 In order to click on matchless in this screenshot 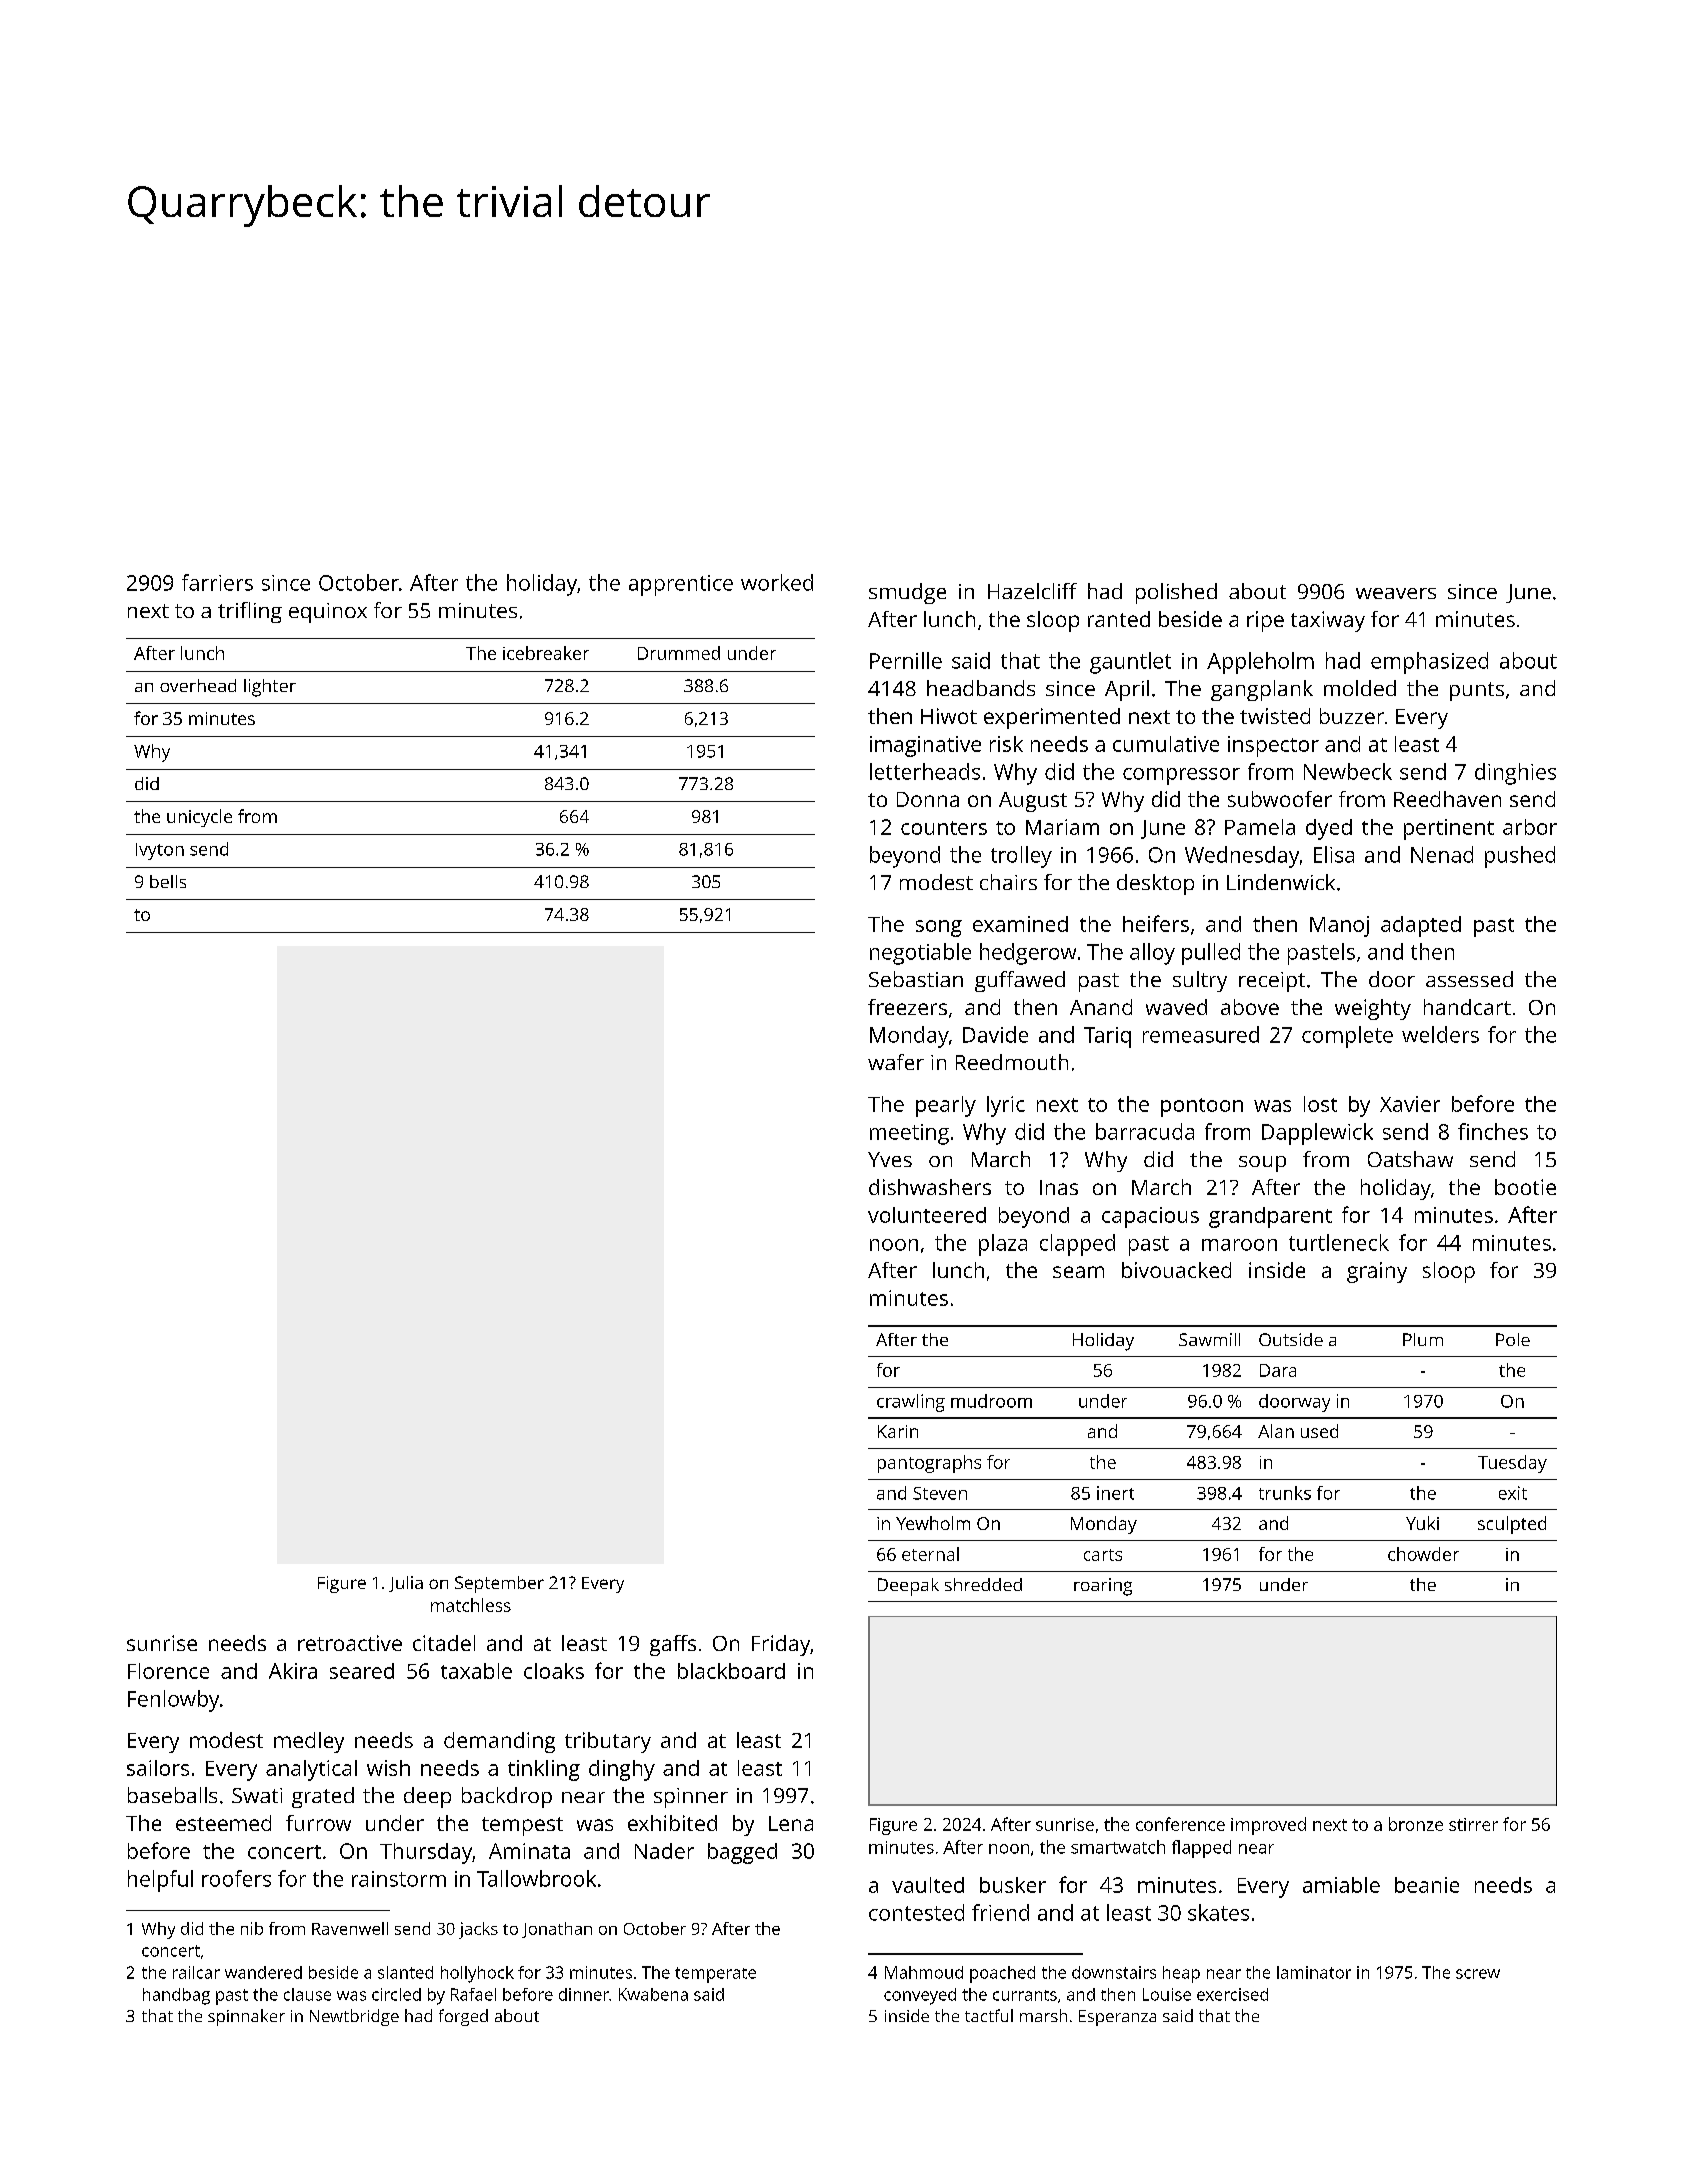, I will do `click(471, 1605)`.
